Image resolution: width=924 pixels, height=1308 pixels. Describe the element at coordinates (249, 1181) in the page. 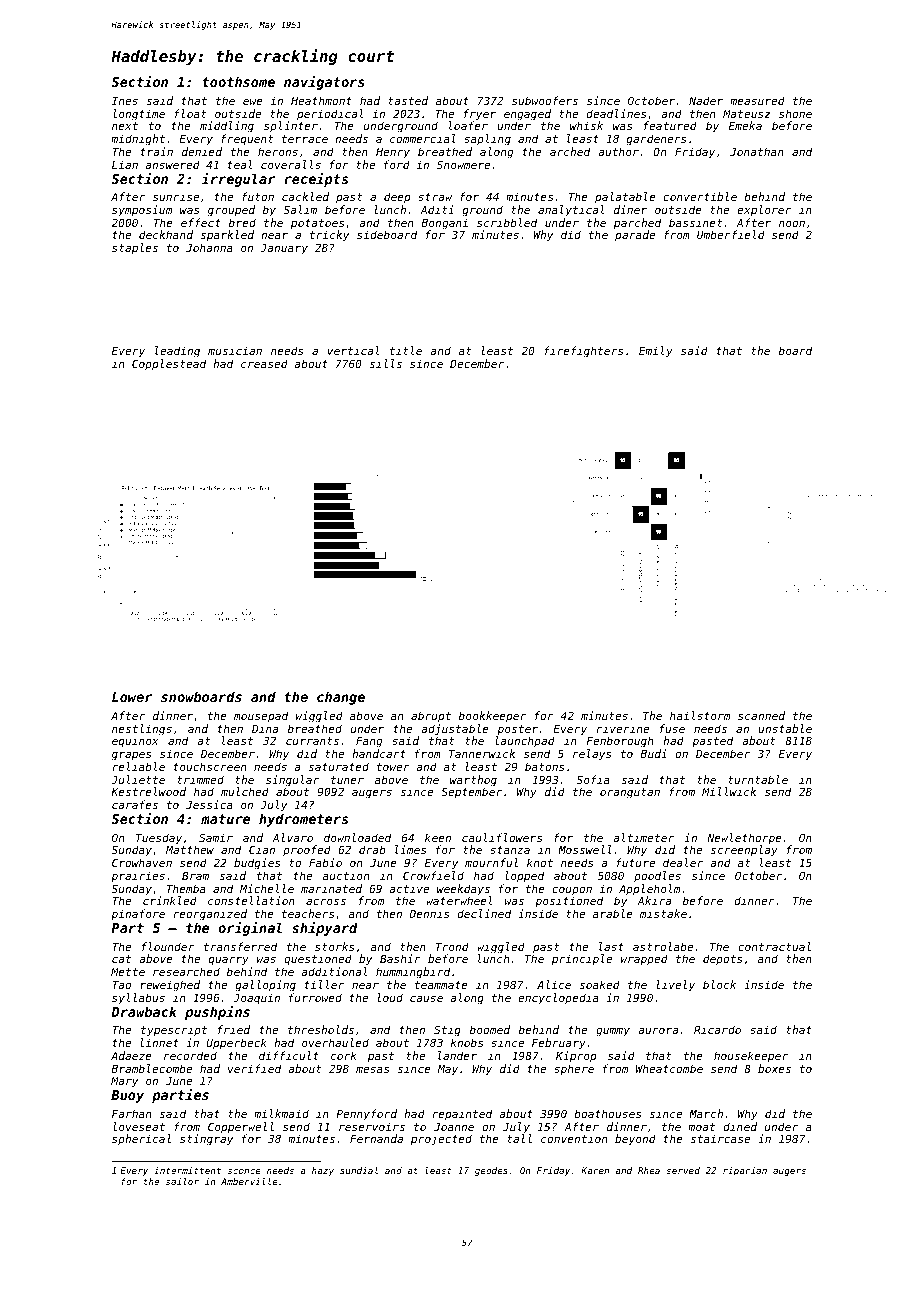

I see `Amberville` at that location.
